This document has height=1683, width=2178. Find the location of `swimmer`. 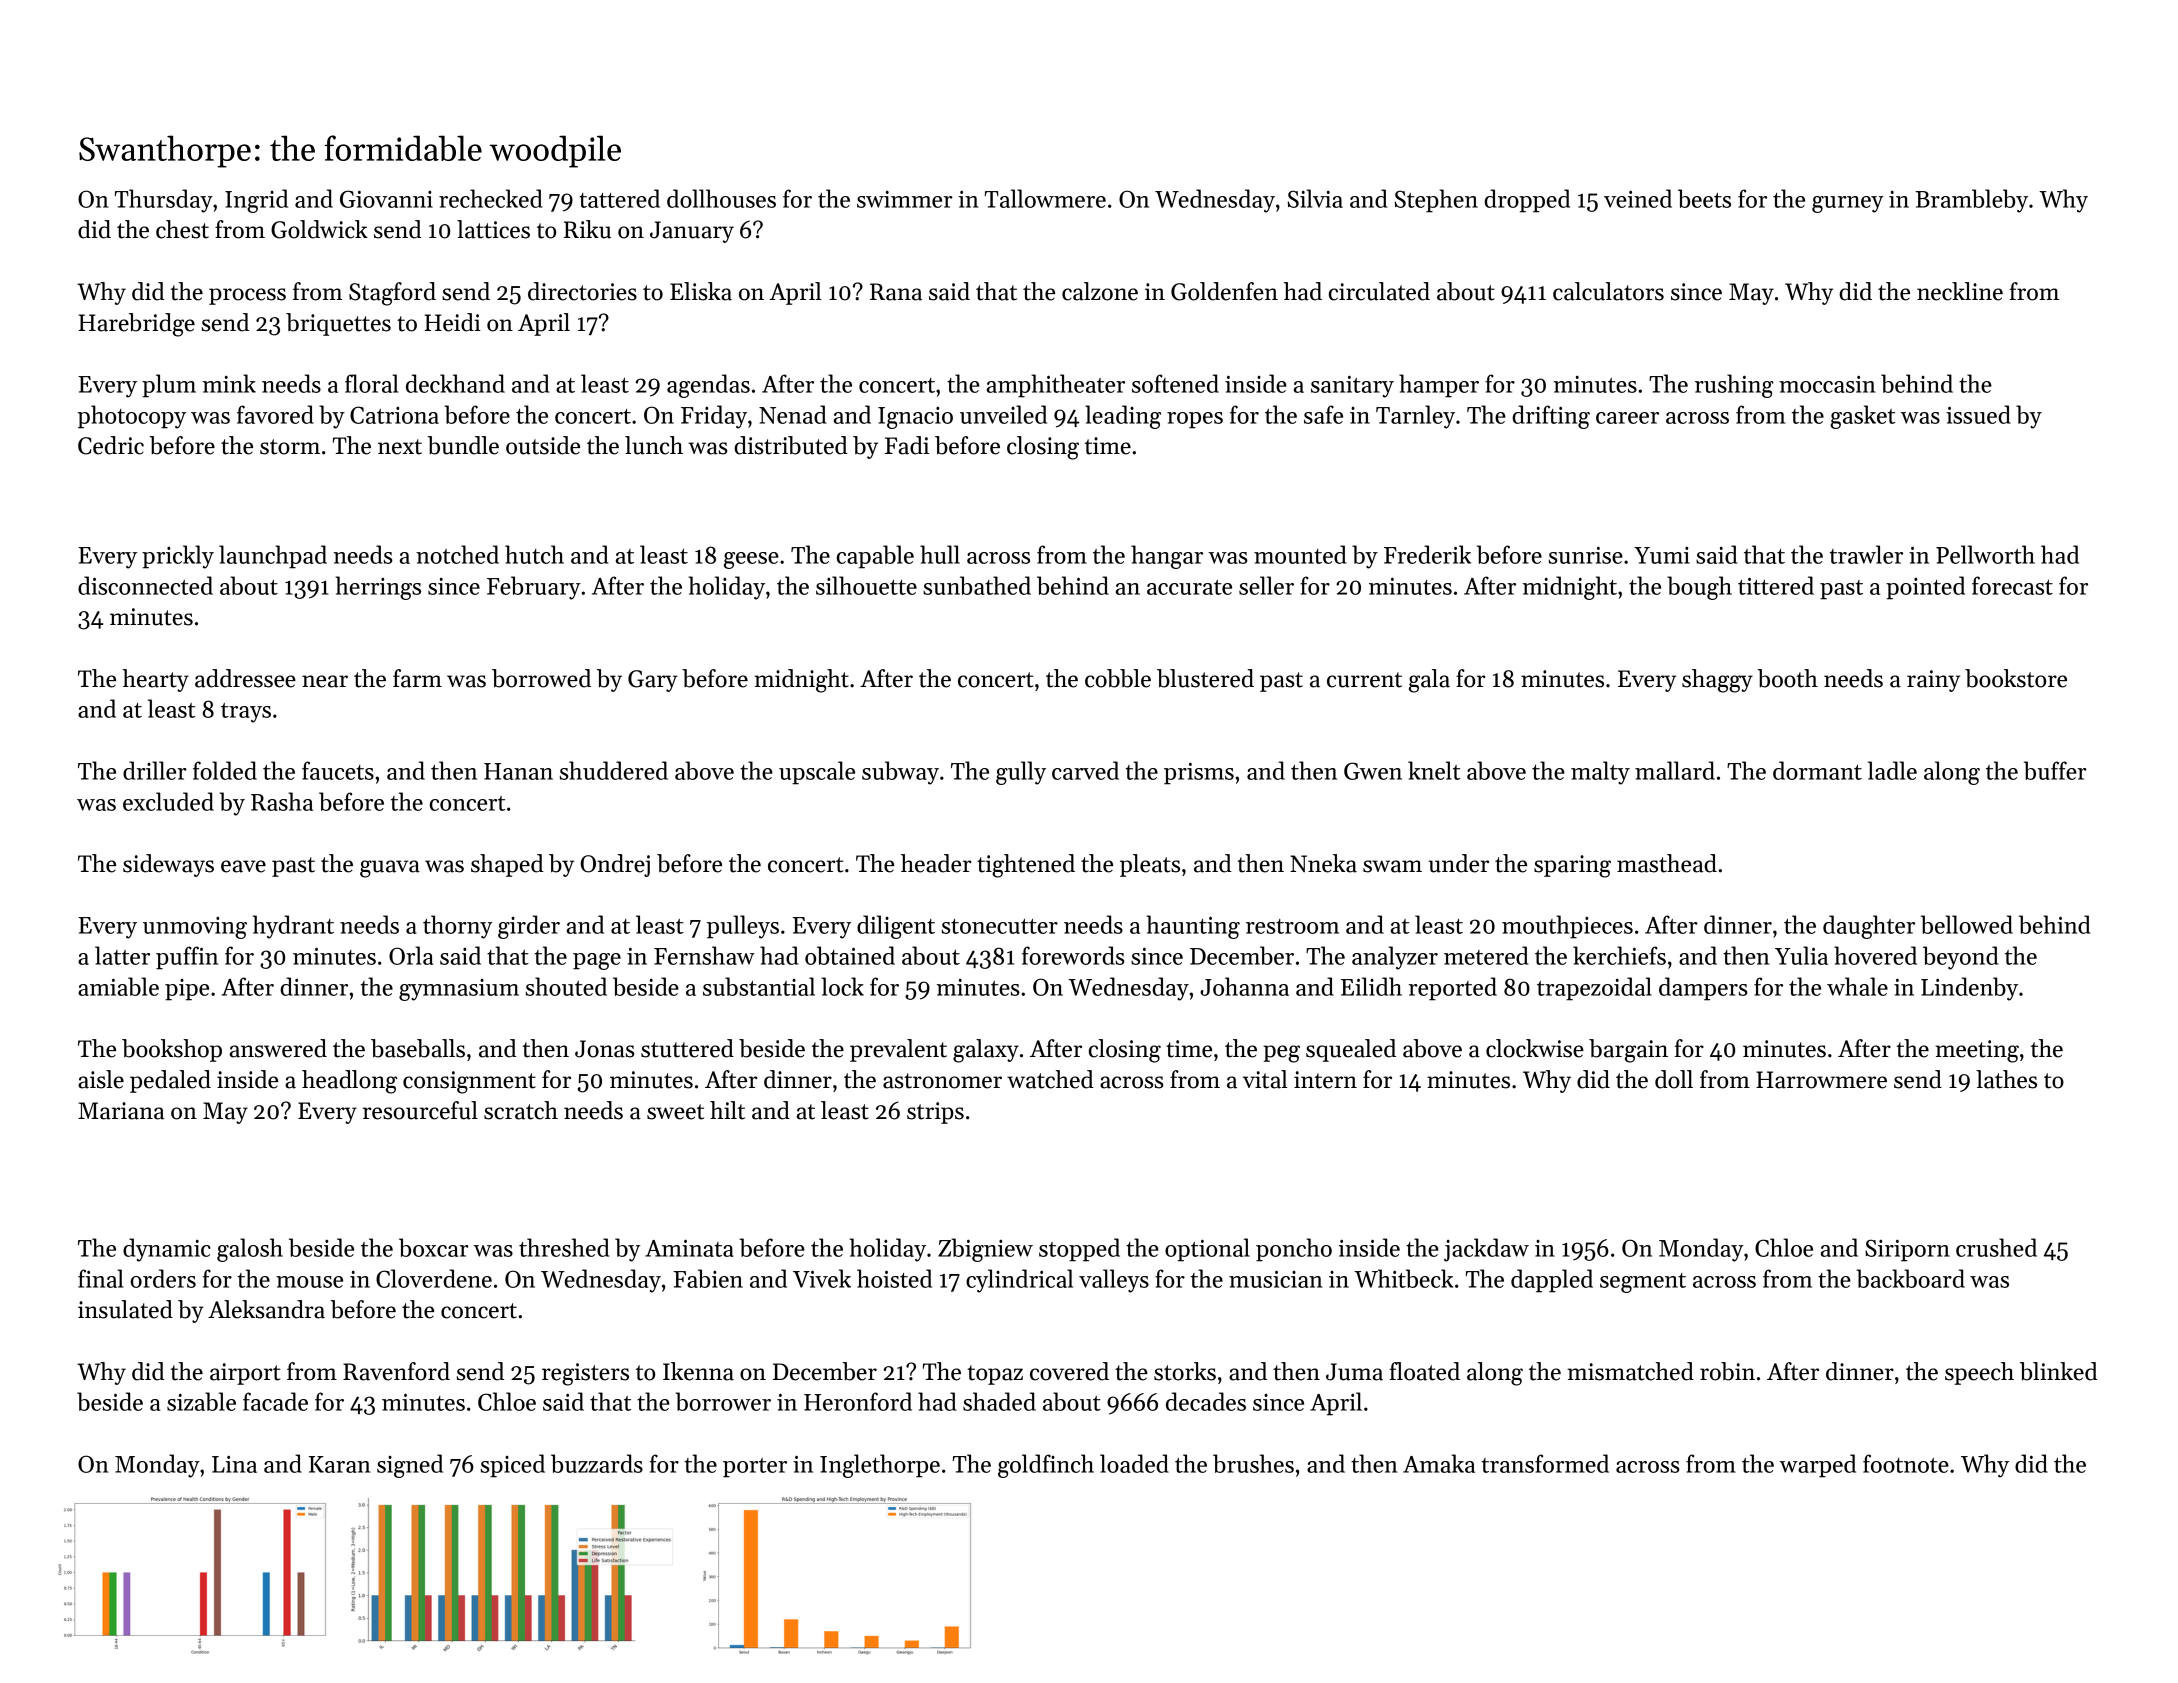

swimmer is located at coordinates (905, 199).
